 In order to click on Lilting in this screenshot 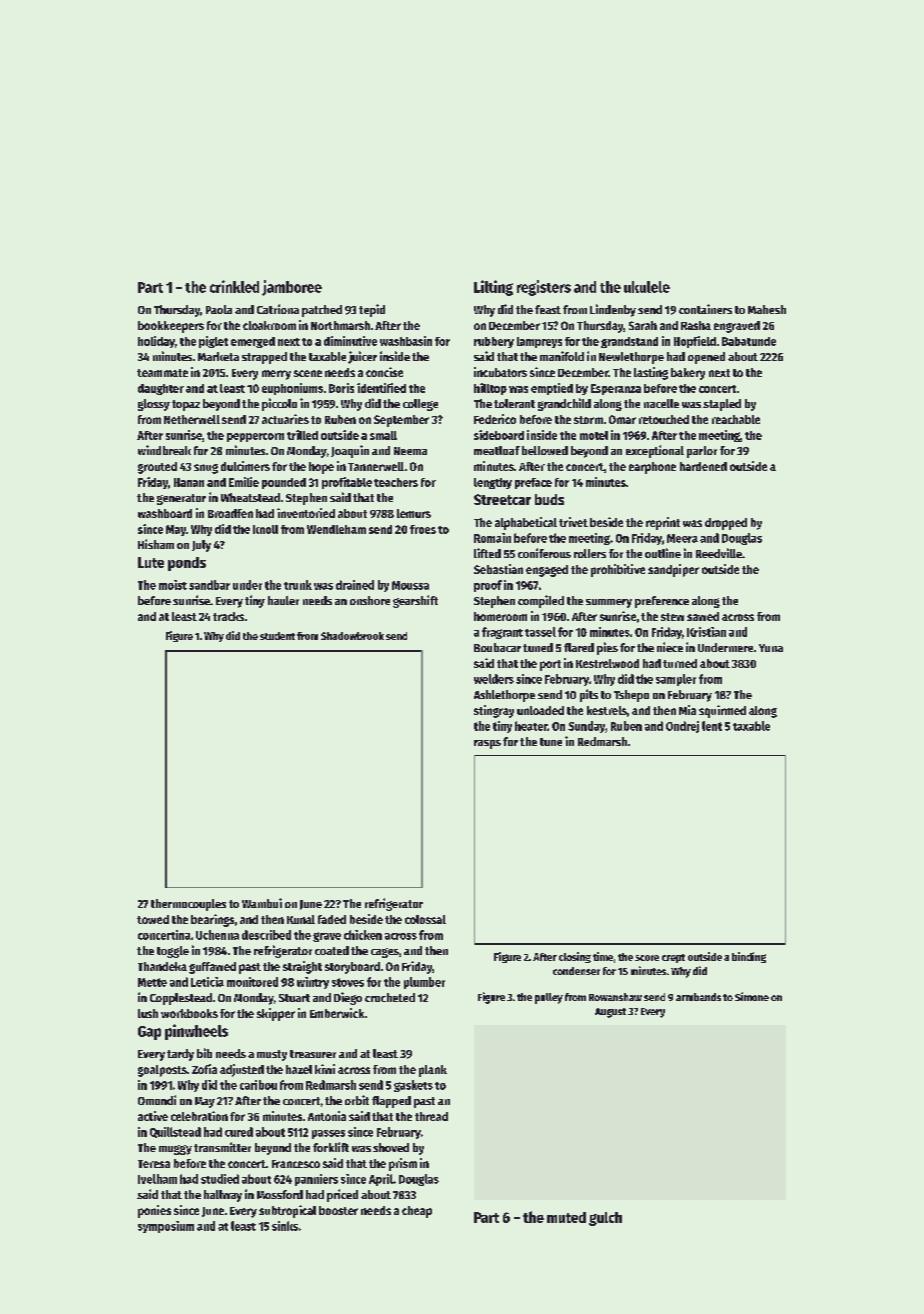, I will do `click(493, 288)`.
